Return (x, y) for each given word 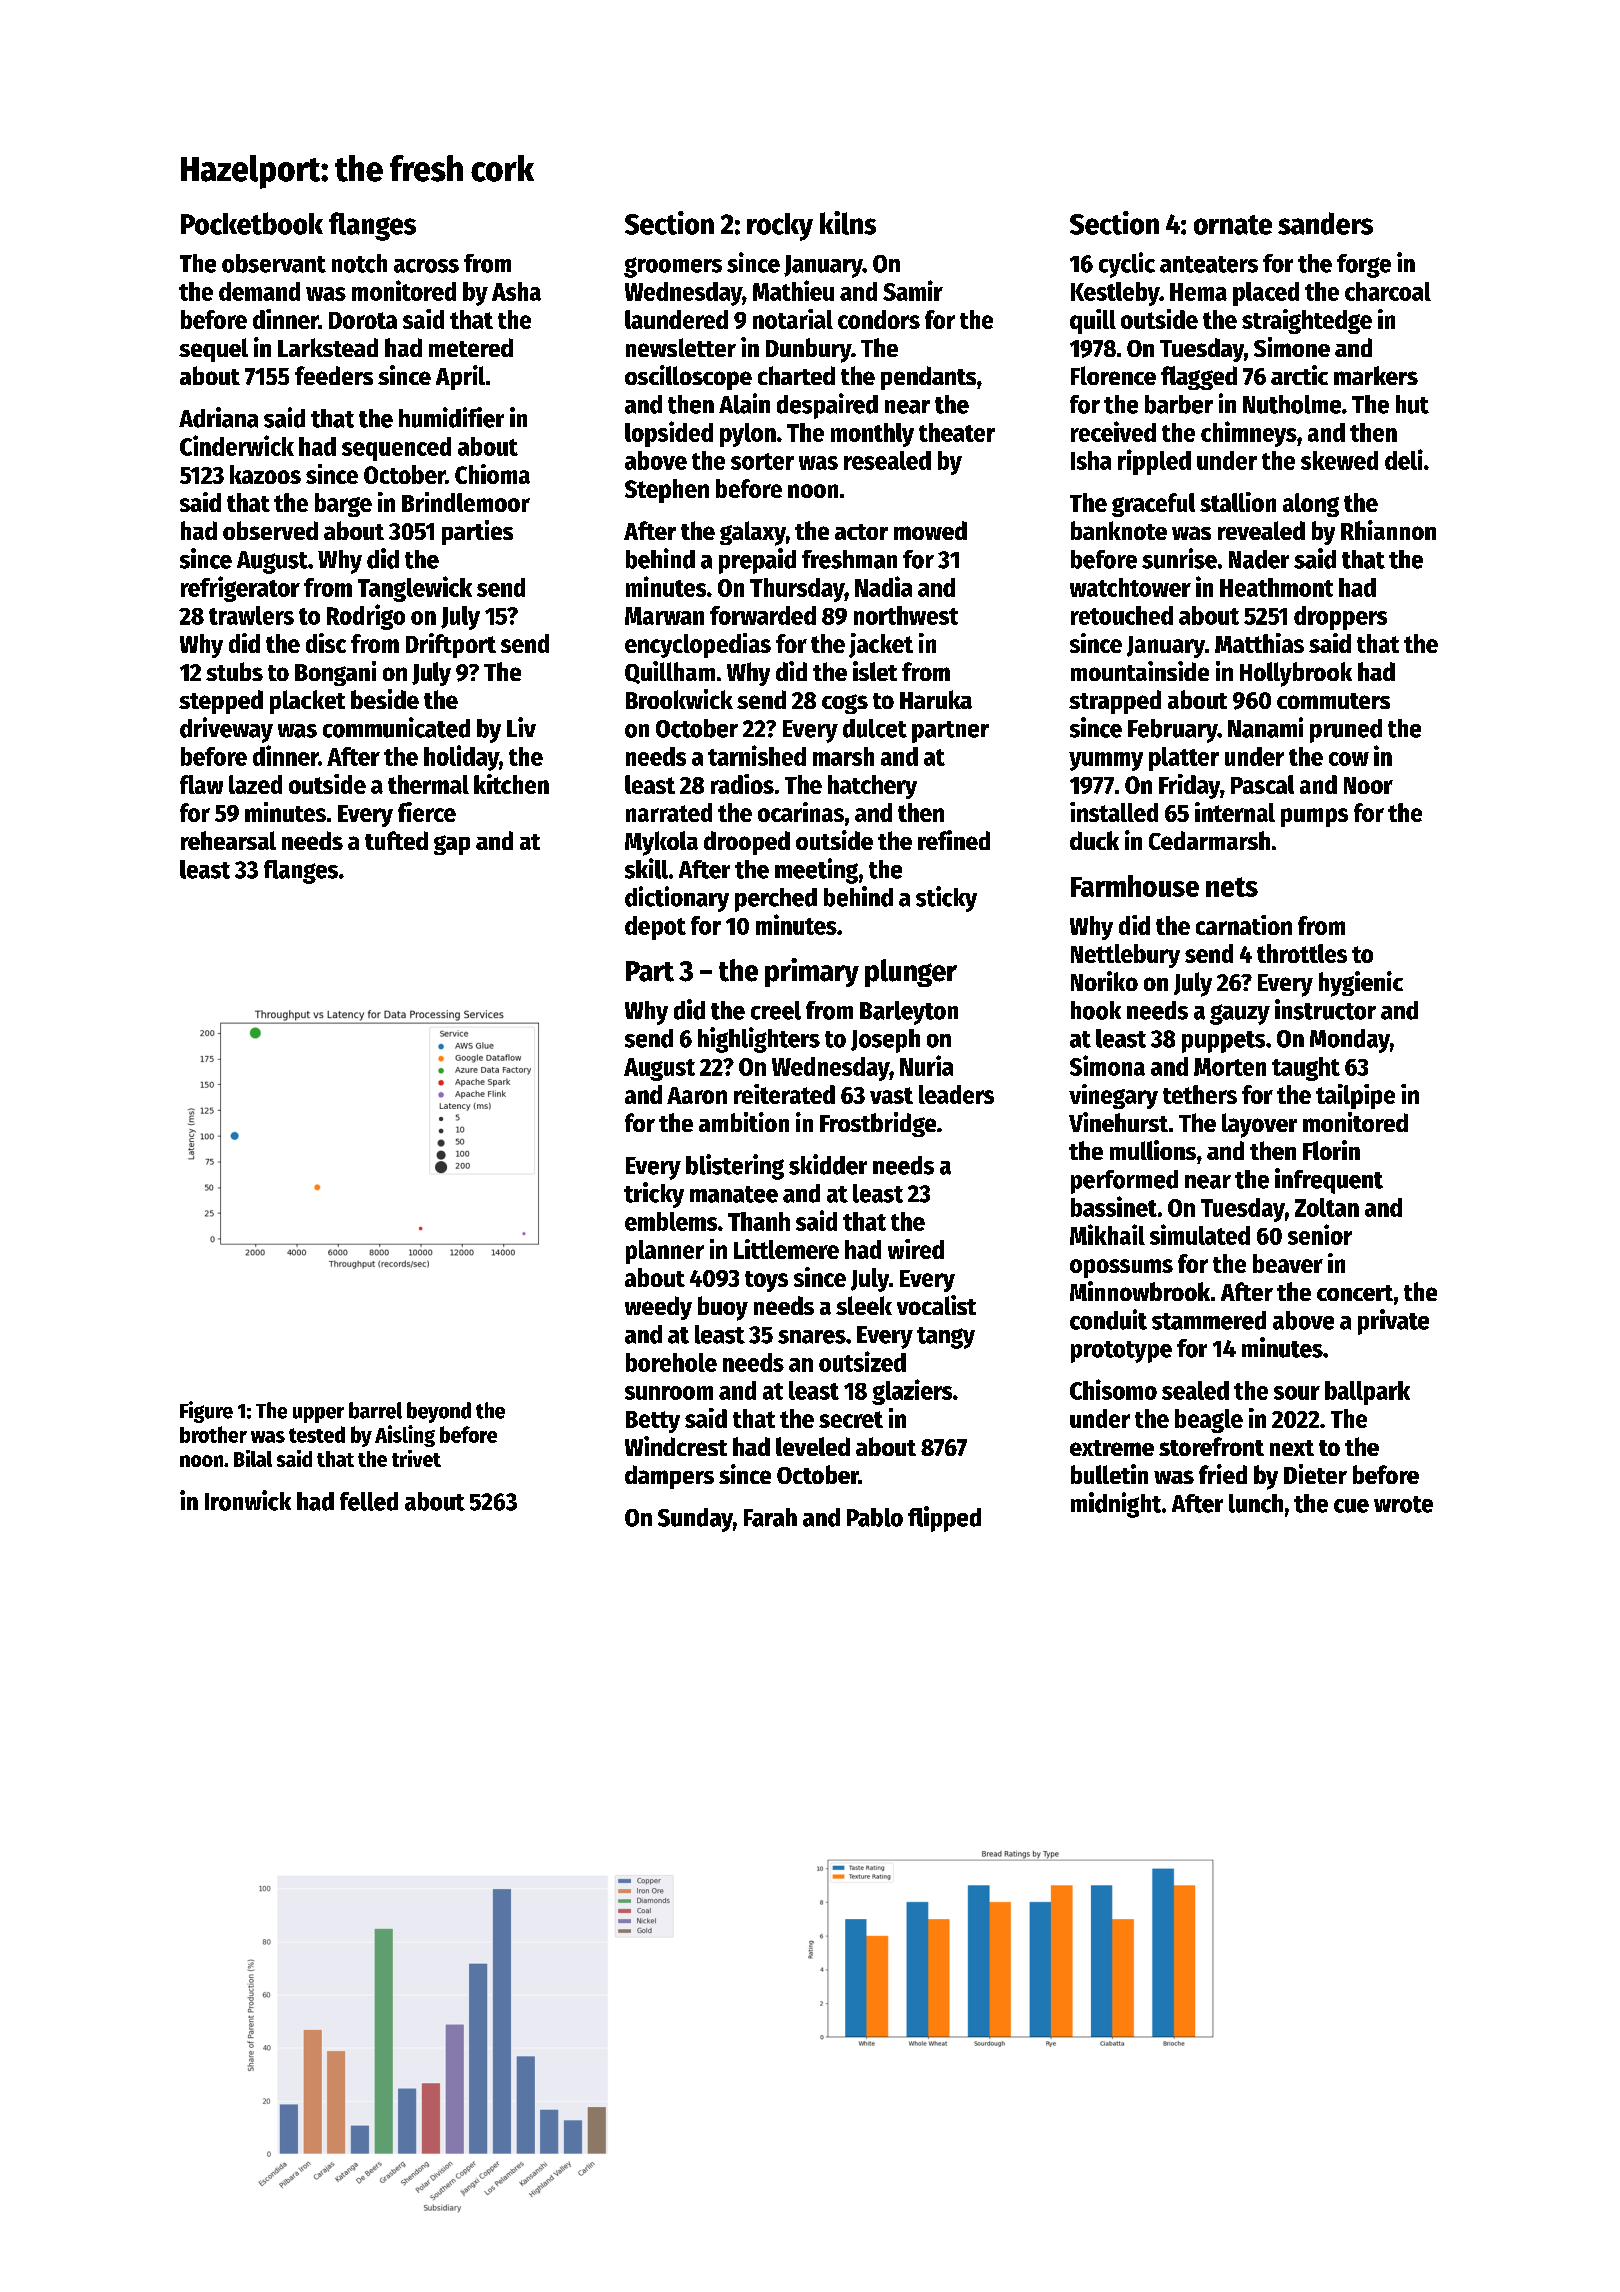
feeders (334, 375)
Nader (1259, 559)
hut (1412, 404)
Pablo (875, 1517)
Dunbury (808, 350)
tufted (396, 840)
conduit (1108, 1319)
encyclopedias (698, 645)
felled (369, 1501)
